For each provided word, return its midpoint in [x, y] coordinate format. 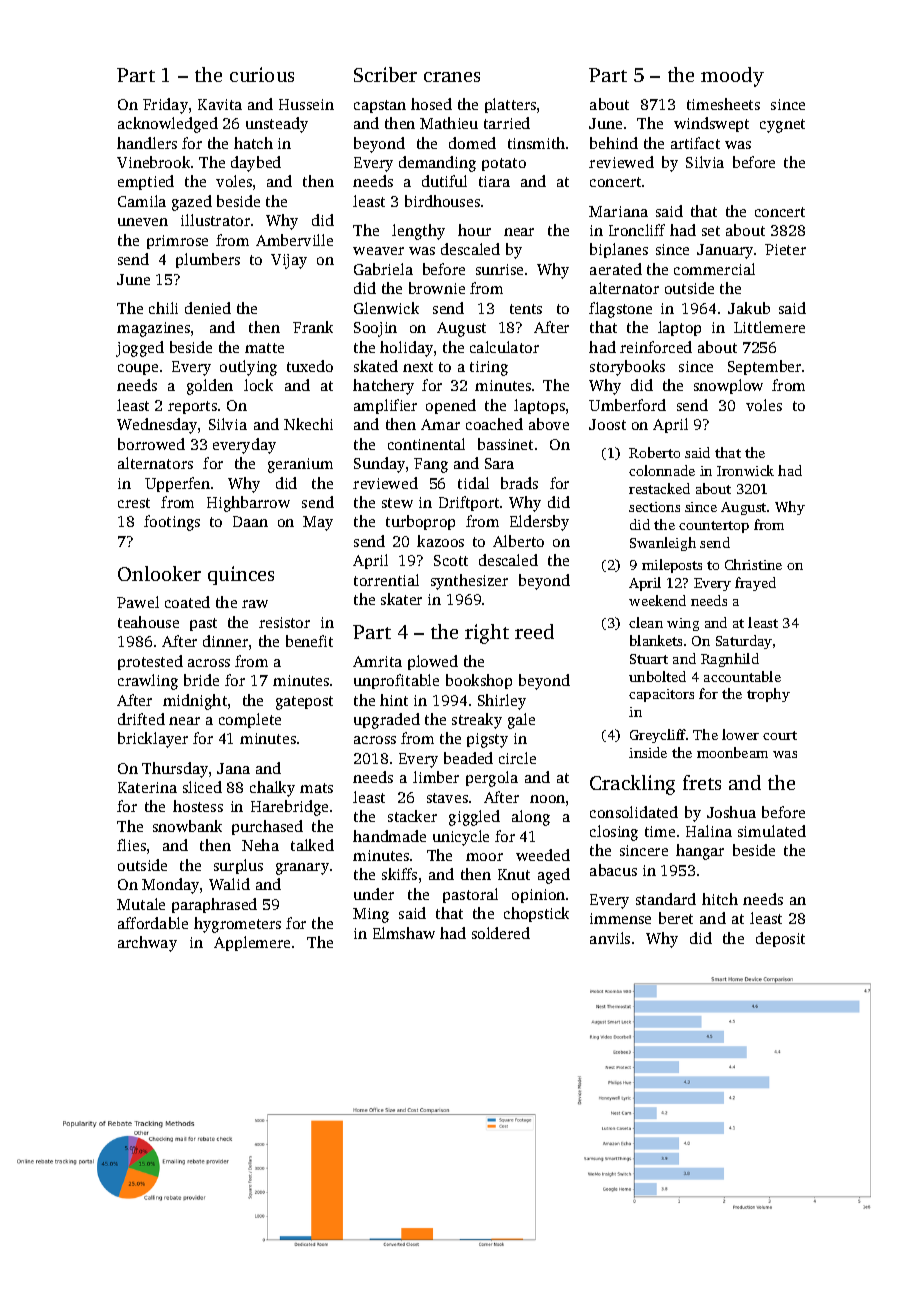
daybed [256, 164]
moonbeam [732, 752]
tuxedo [310, 366]
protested [150, 662]
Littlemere [769, 327]
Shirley [502, 702]
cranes [452, 77]
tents [526, 309]
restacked [659, 488]
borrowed [151, 444]
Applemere [252, 943]
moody [732, 77]
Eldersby [539, 523]
